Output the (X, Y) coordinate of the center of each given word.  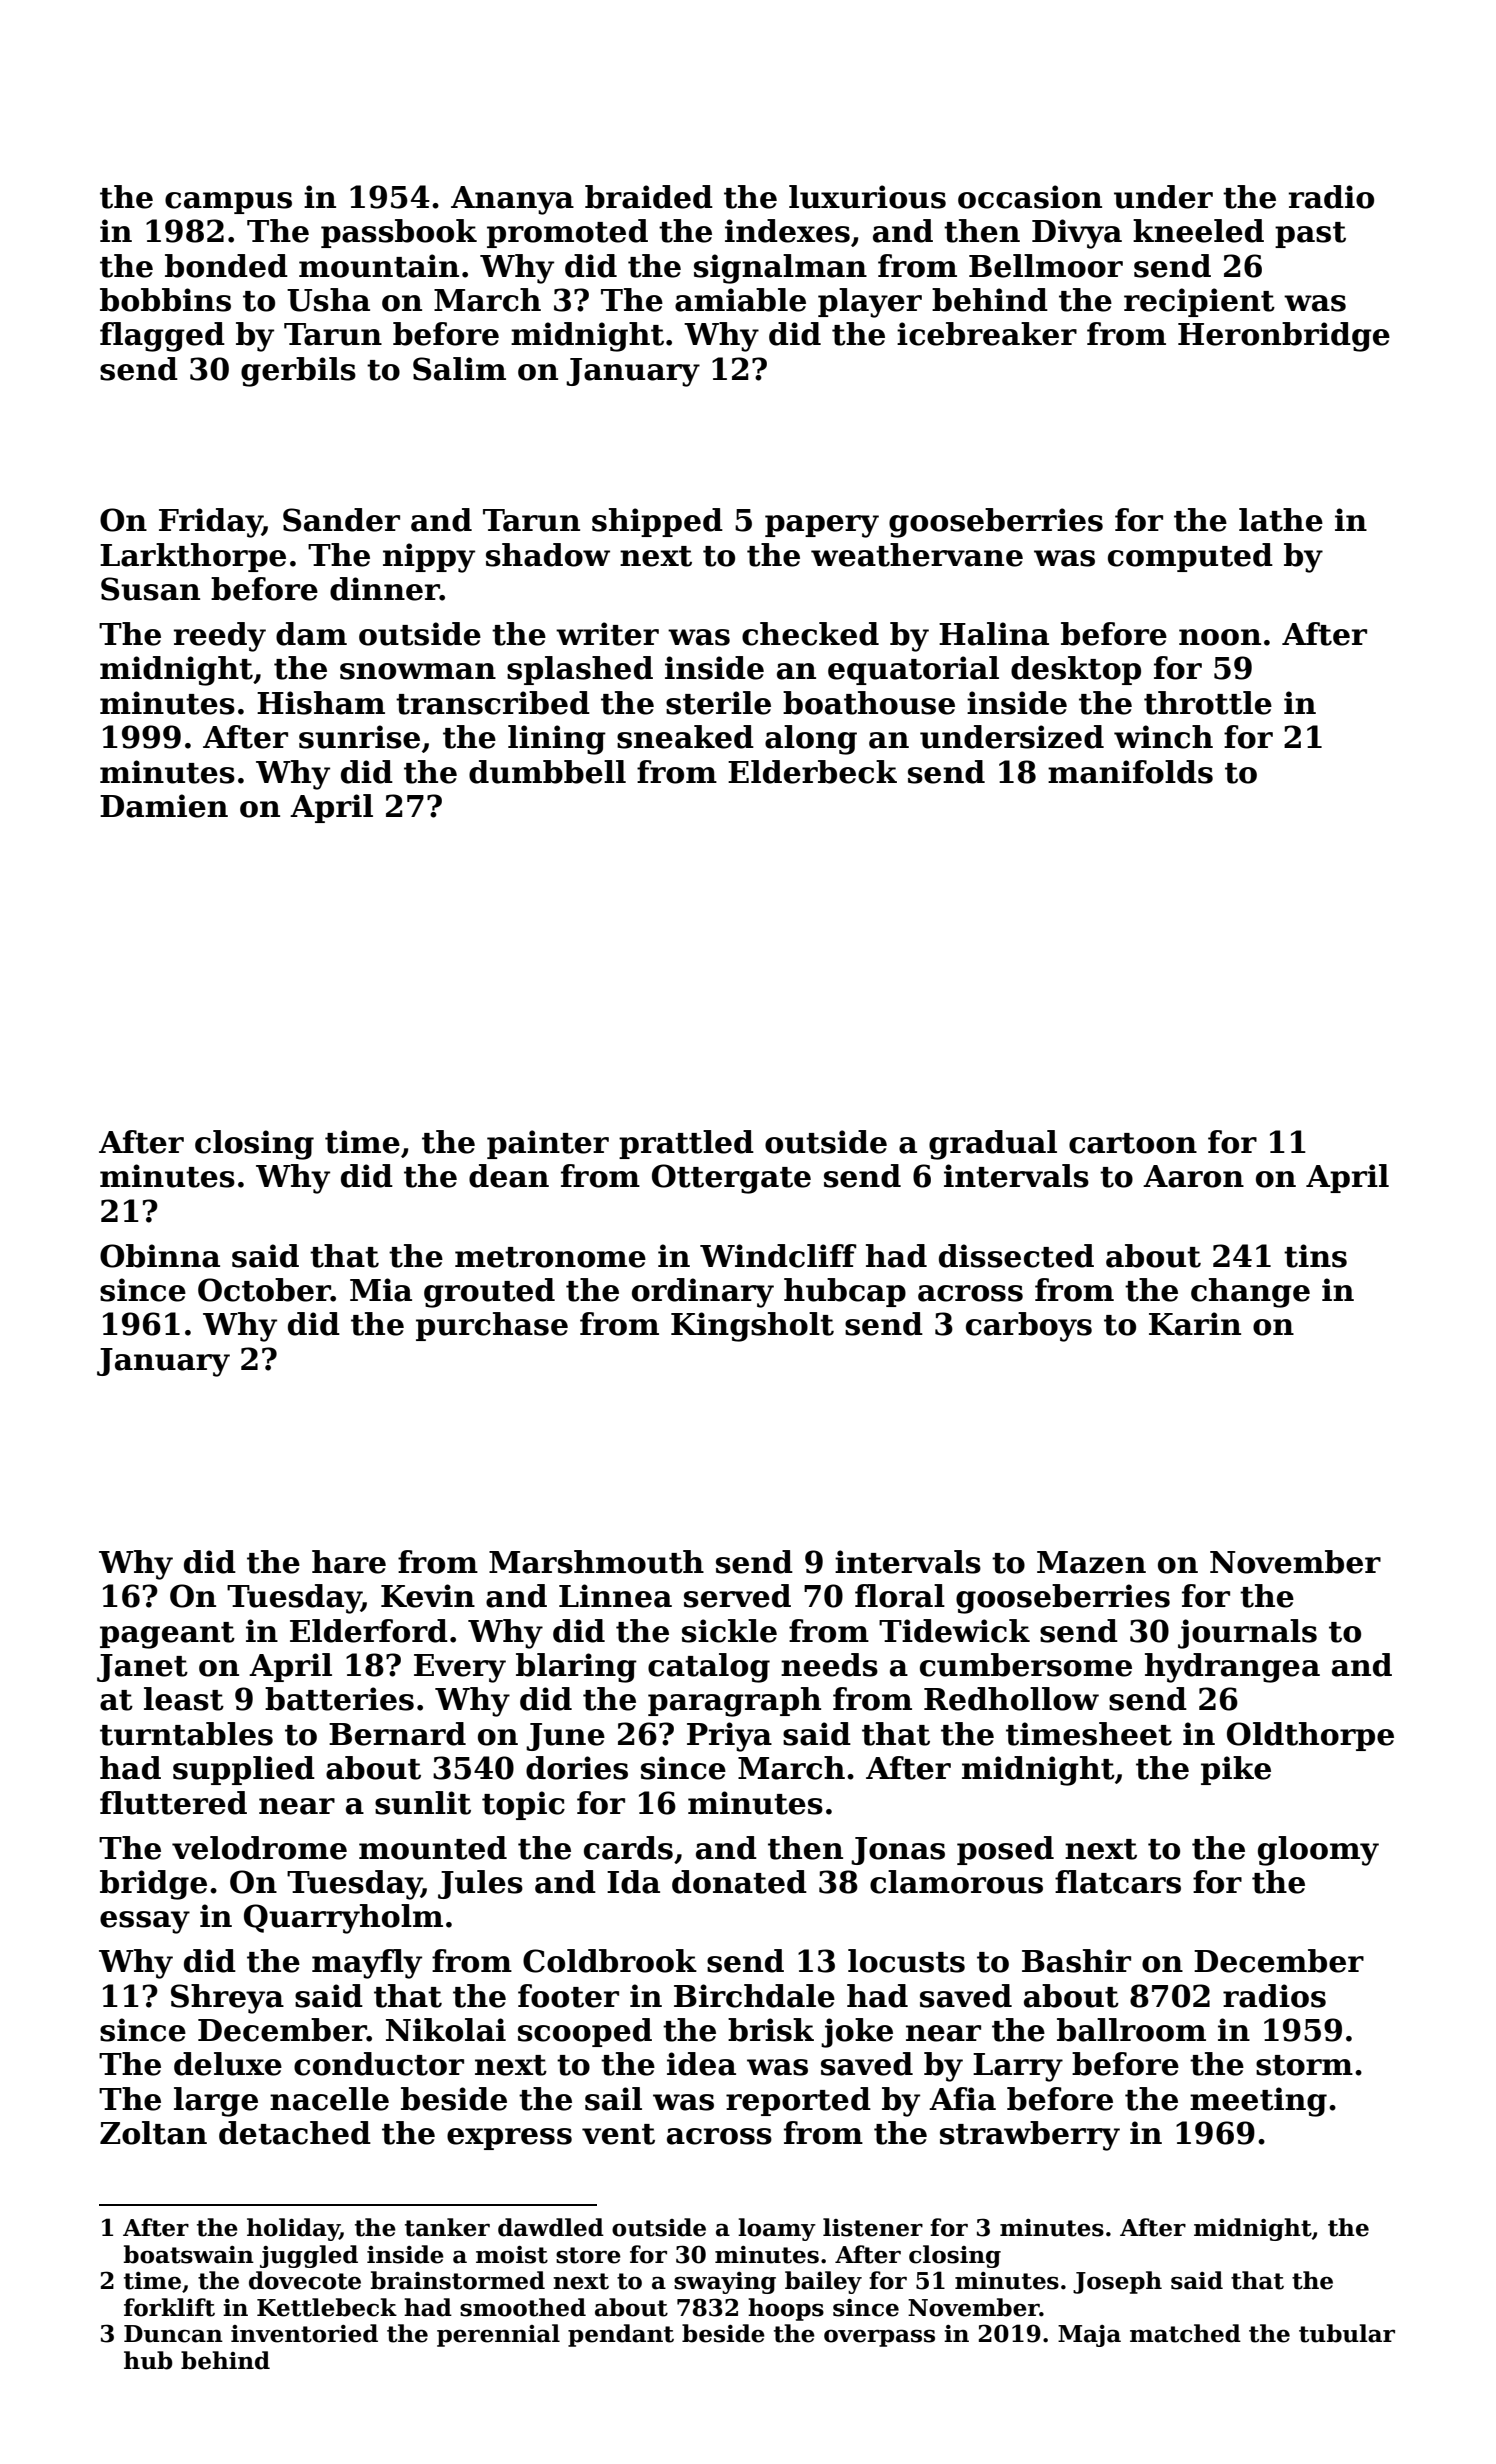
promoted (567, 233)
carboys (1029, 1327)
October (264, 1290)
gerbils (298, 372)
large (216, 2102)
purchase (492, 1326)
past (1310, 235)
